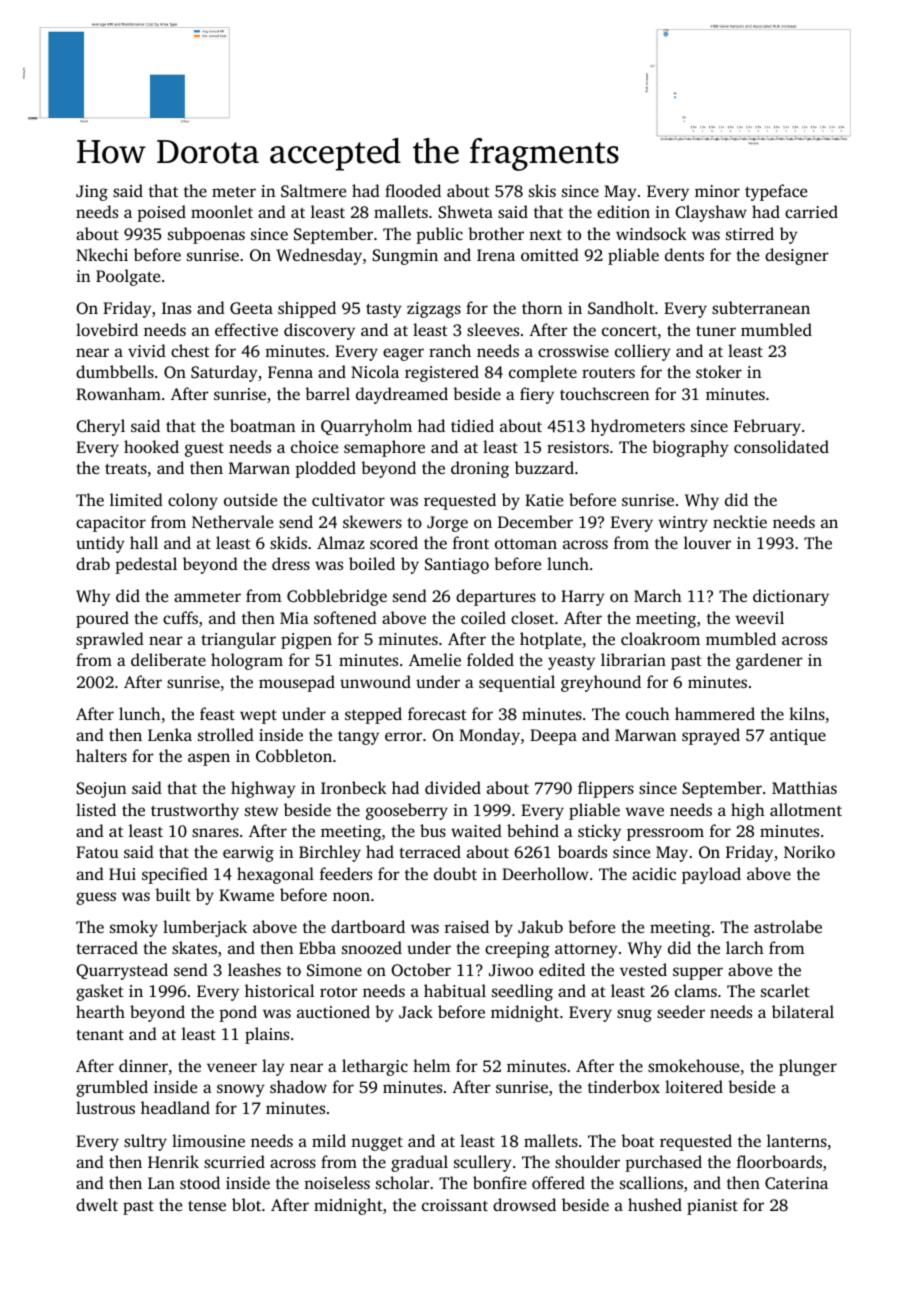 This document has width=924, height=1311. Describe the element at coordinates (750, 233) in the document. I see `stirred` at that location.
